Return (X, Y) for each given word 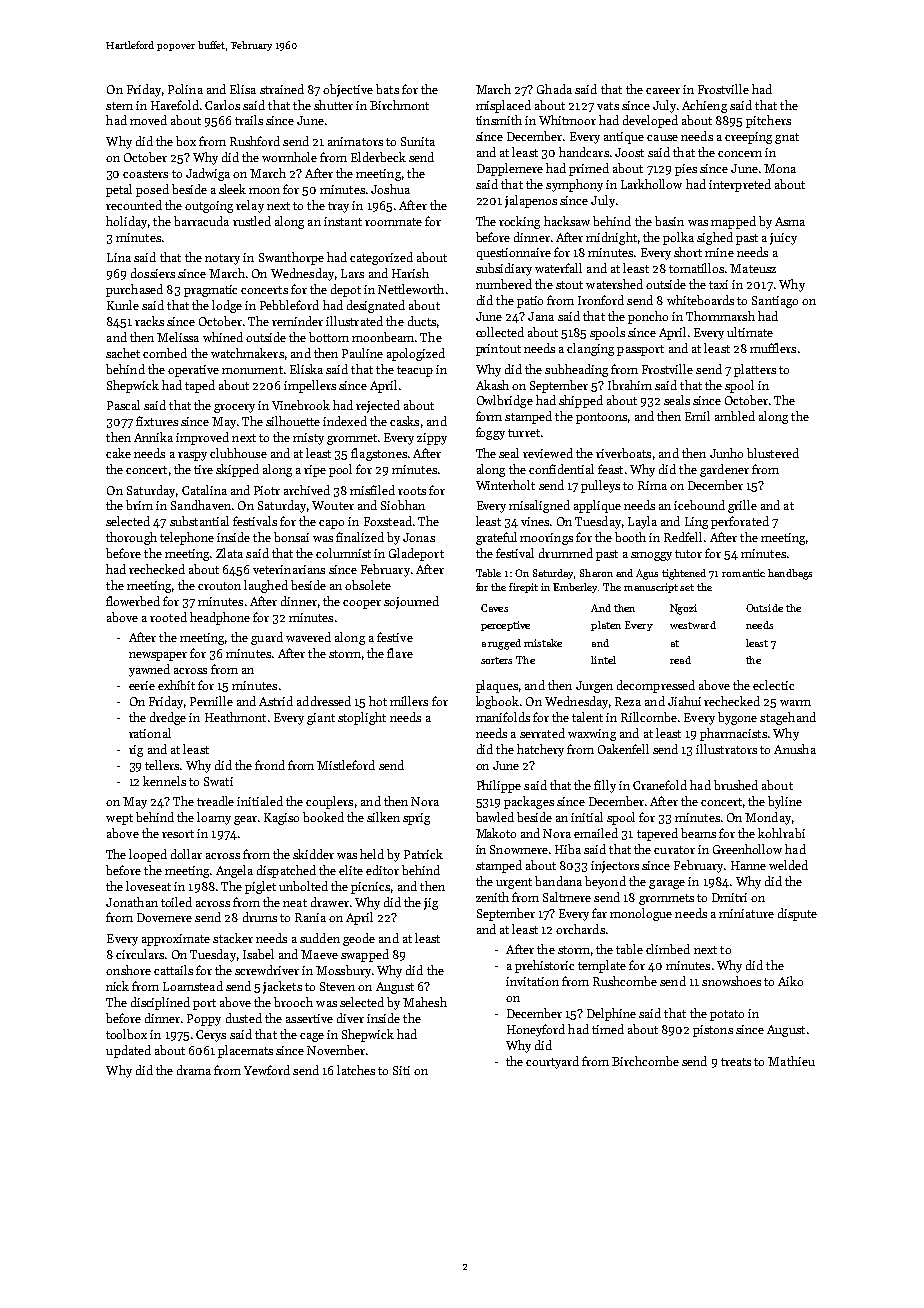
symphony (574, 185)
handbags (790, 574)
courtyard (552, 1062)
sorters (496, 660)
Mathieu (791, 1061)
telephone (187, 538)
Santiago (775, 302)
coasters (145, 174)
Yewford (267, 1070)
